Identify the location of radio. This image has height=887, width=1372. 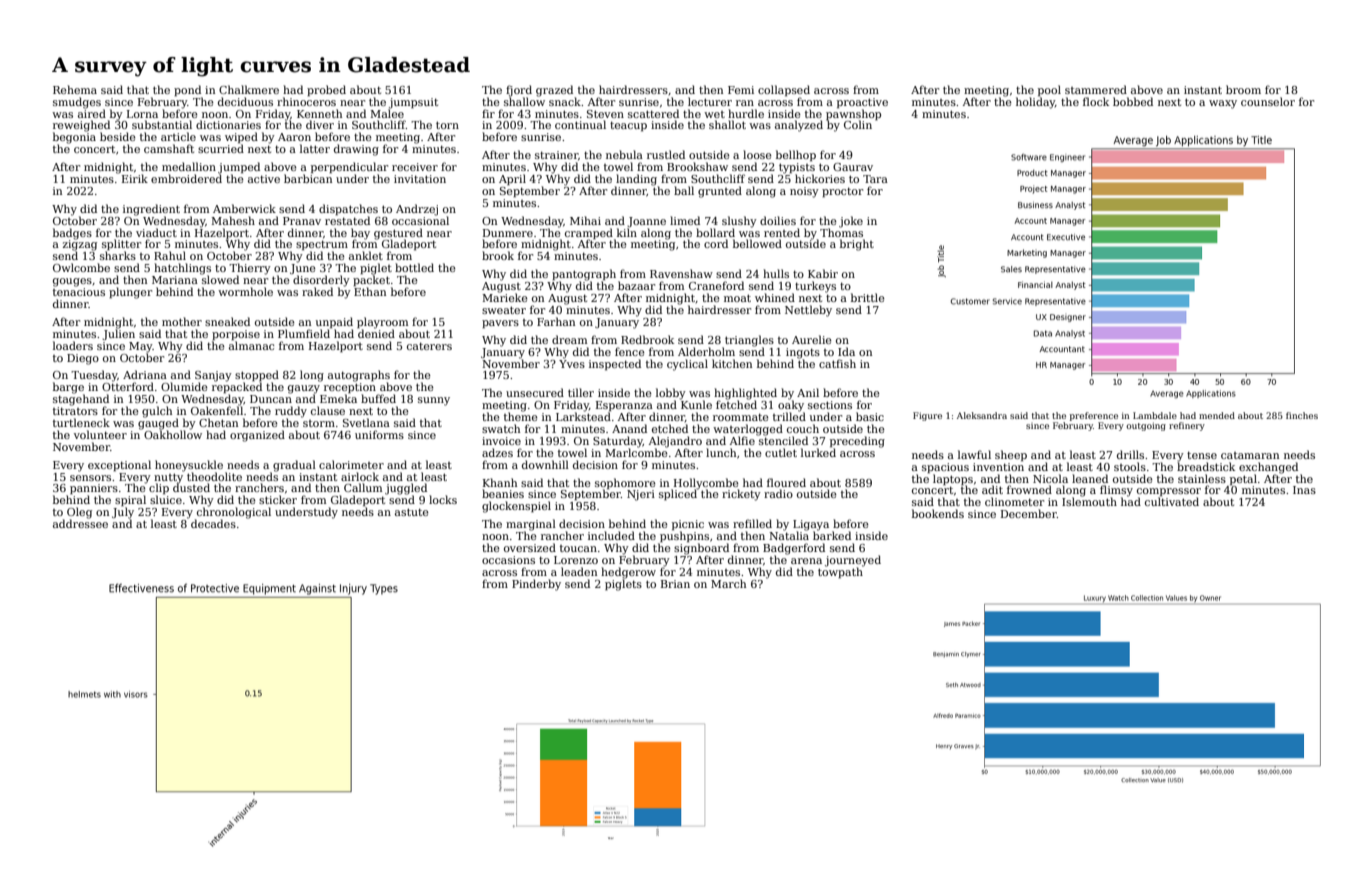
(778, 493).
